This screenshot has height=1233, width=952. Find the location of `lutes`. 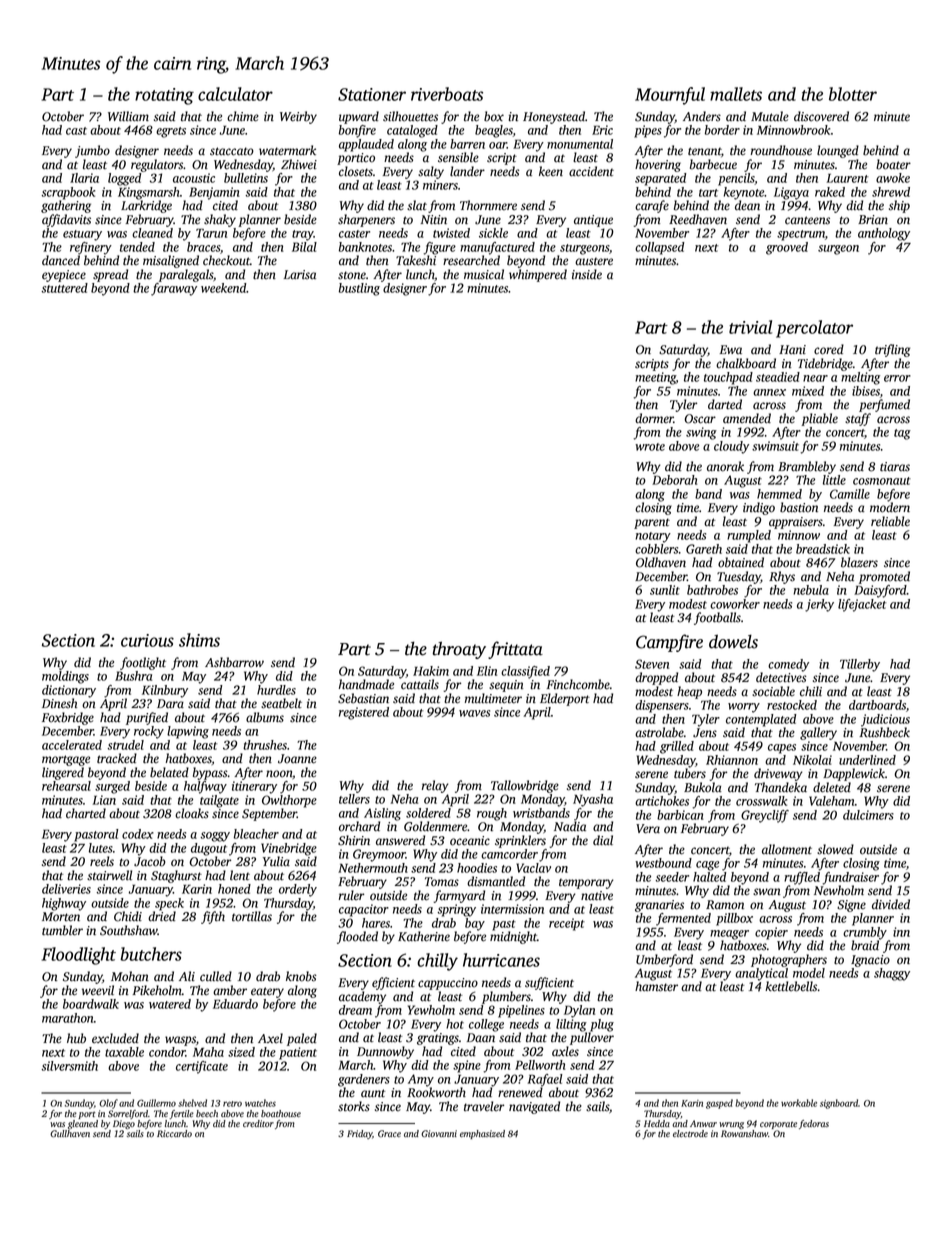

lutes is located at coordinates (101, 848).
